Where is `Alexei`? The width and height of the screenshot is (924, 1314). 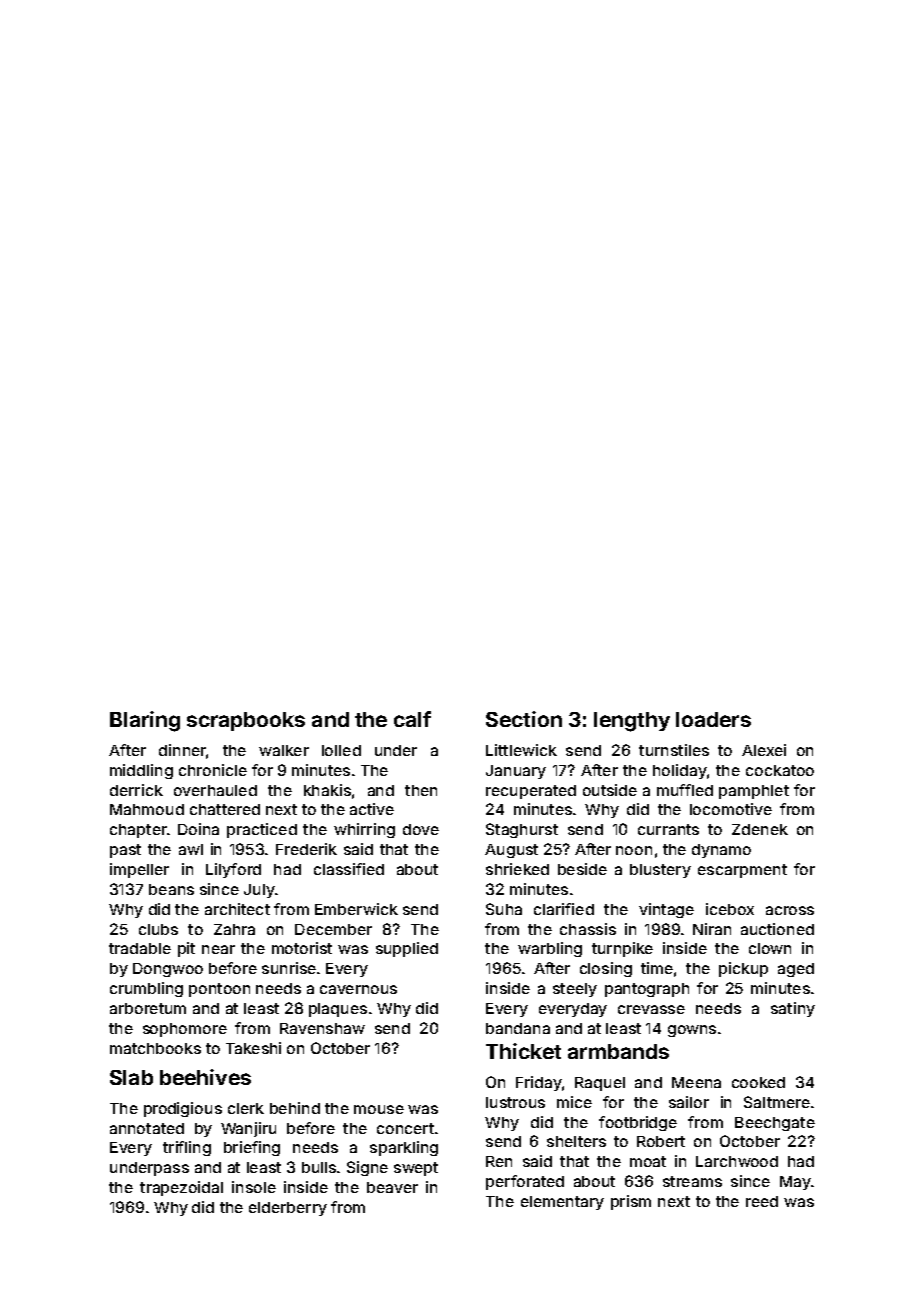
Alexei is located at coordinates (764, 750).
